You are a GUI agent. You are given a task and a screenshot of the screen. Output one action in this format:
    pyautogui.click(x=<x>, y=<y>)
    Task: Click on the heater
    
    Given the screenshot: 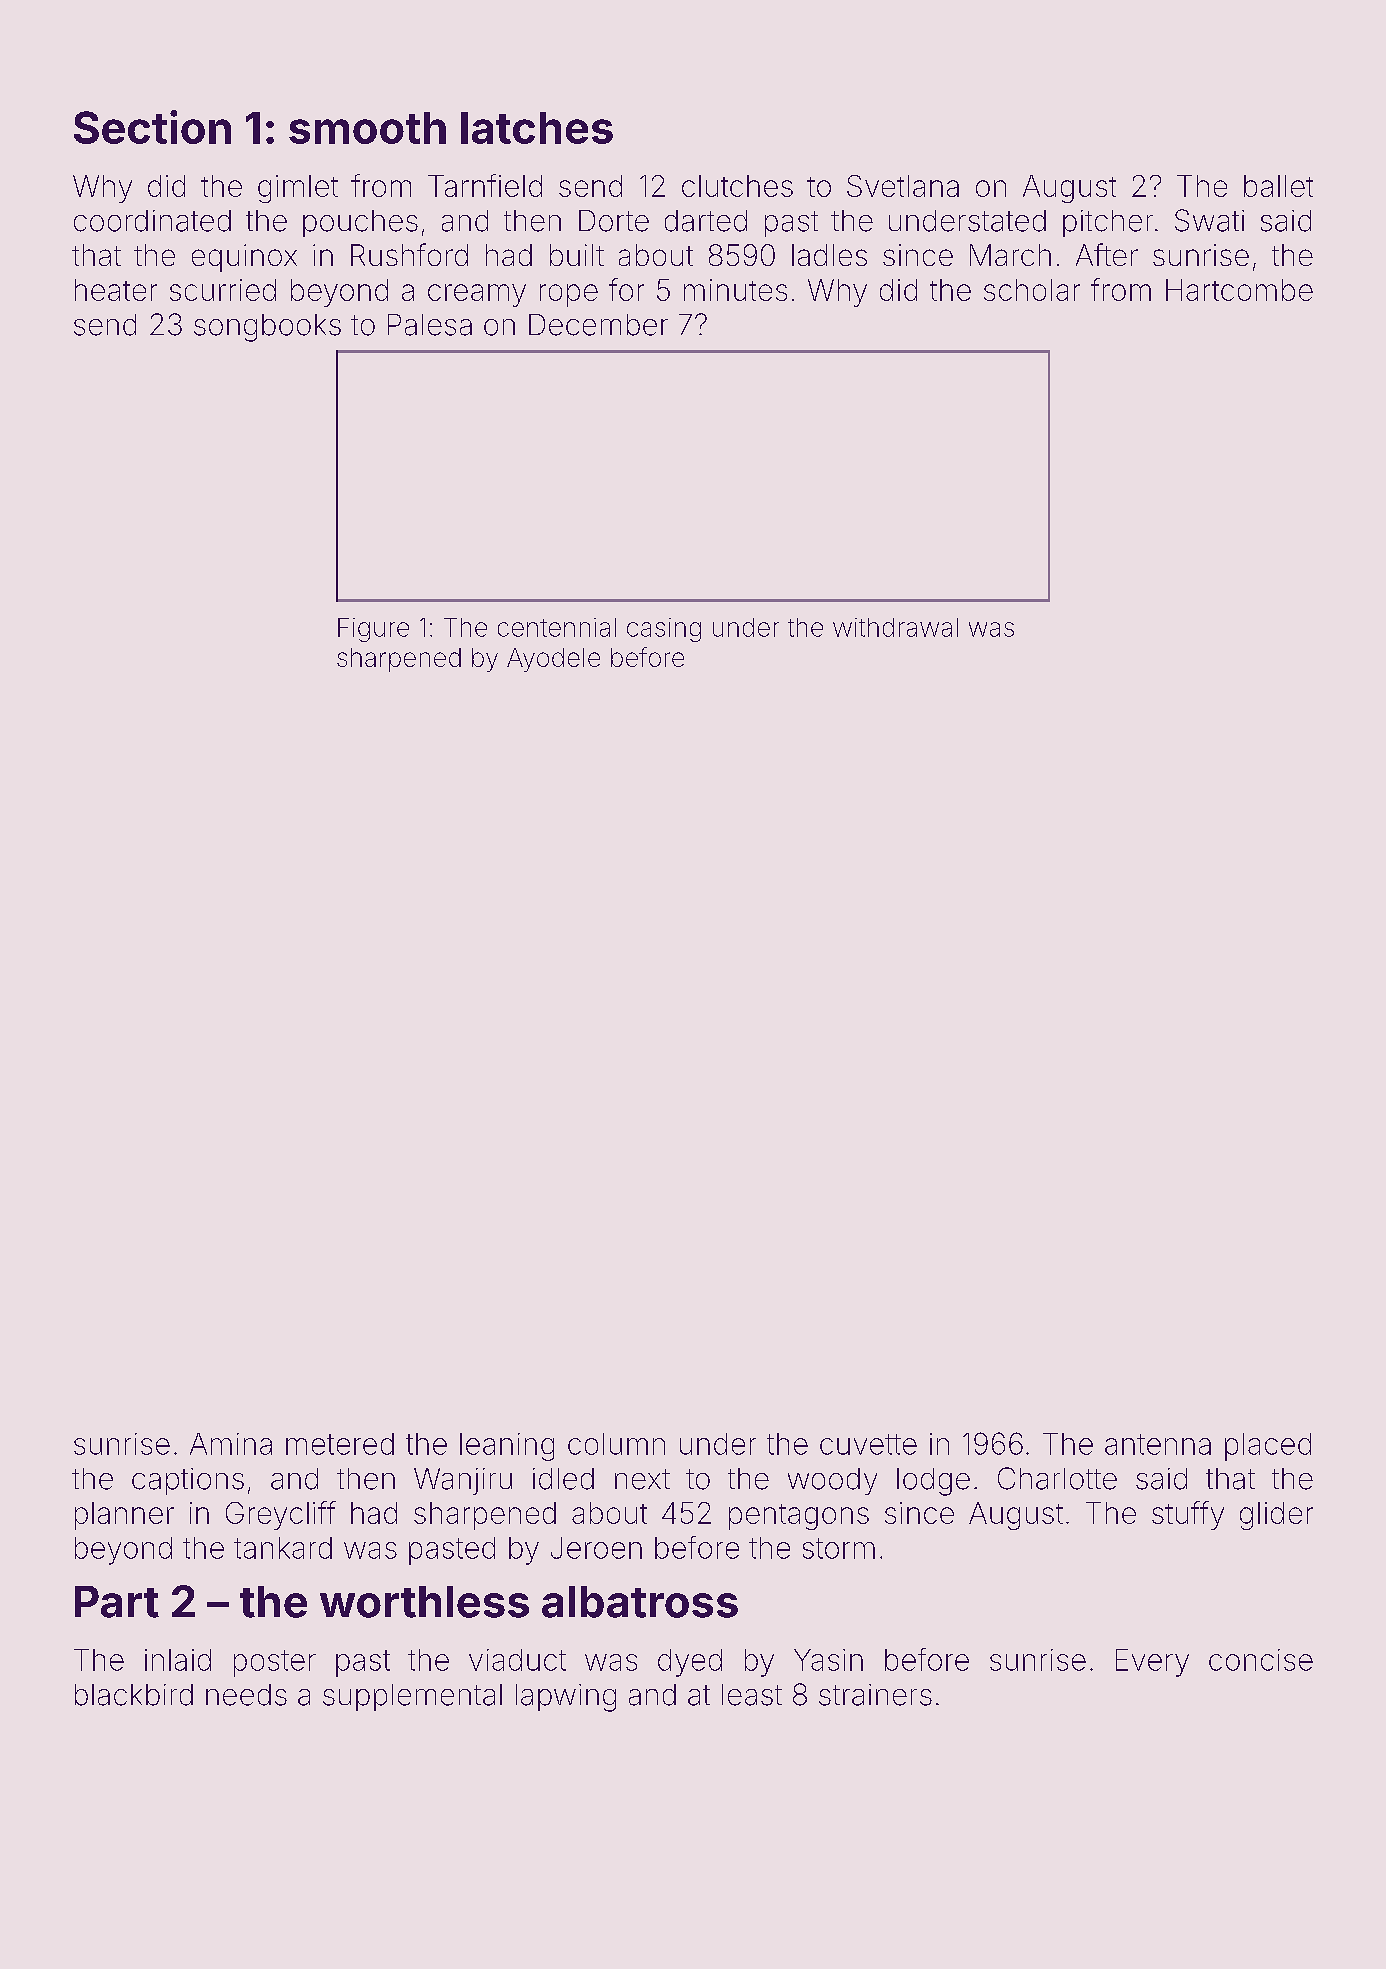 What is the action you would take?
    pyautogui.click(x=116, y=290)
